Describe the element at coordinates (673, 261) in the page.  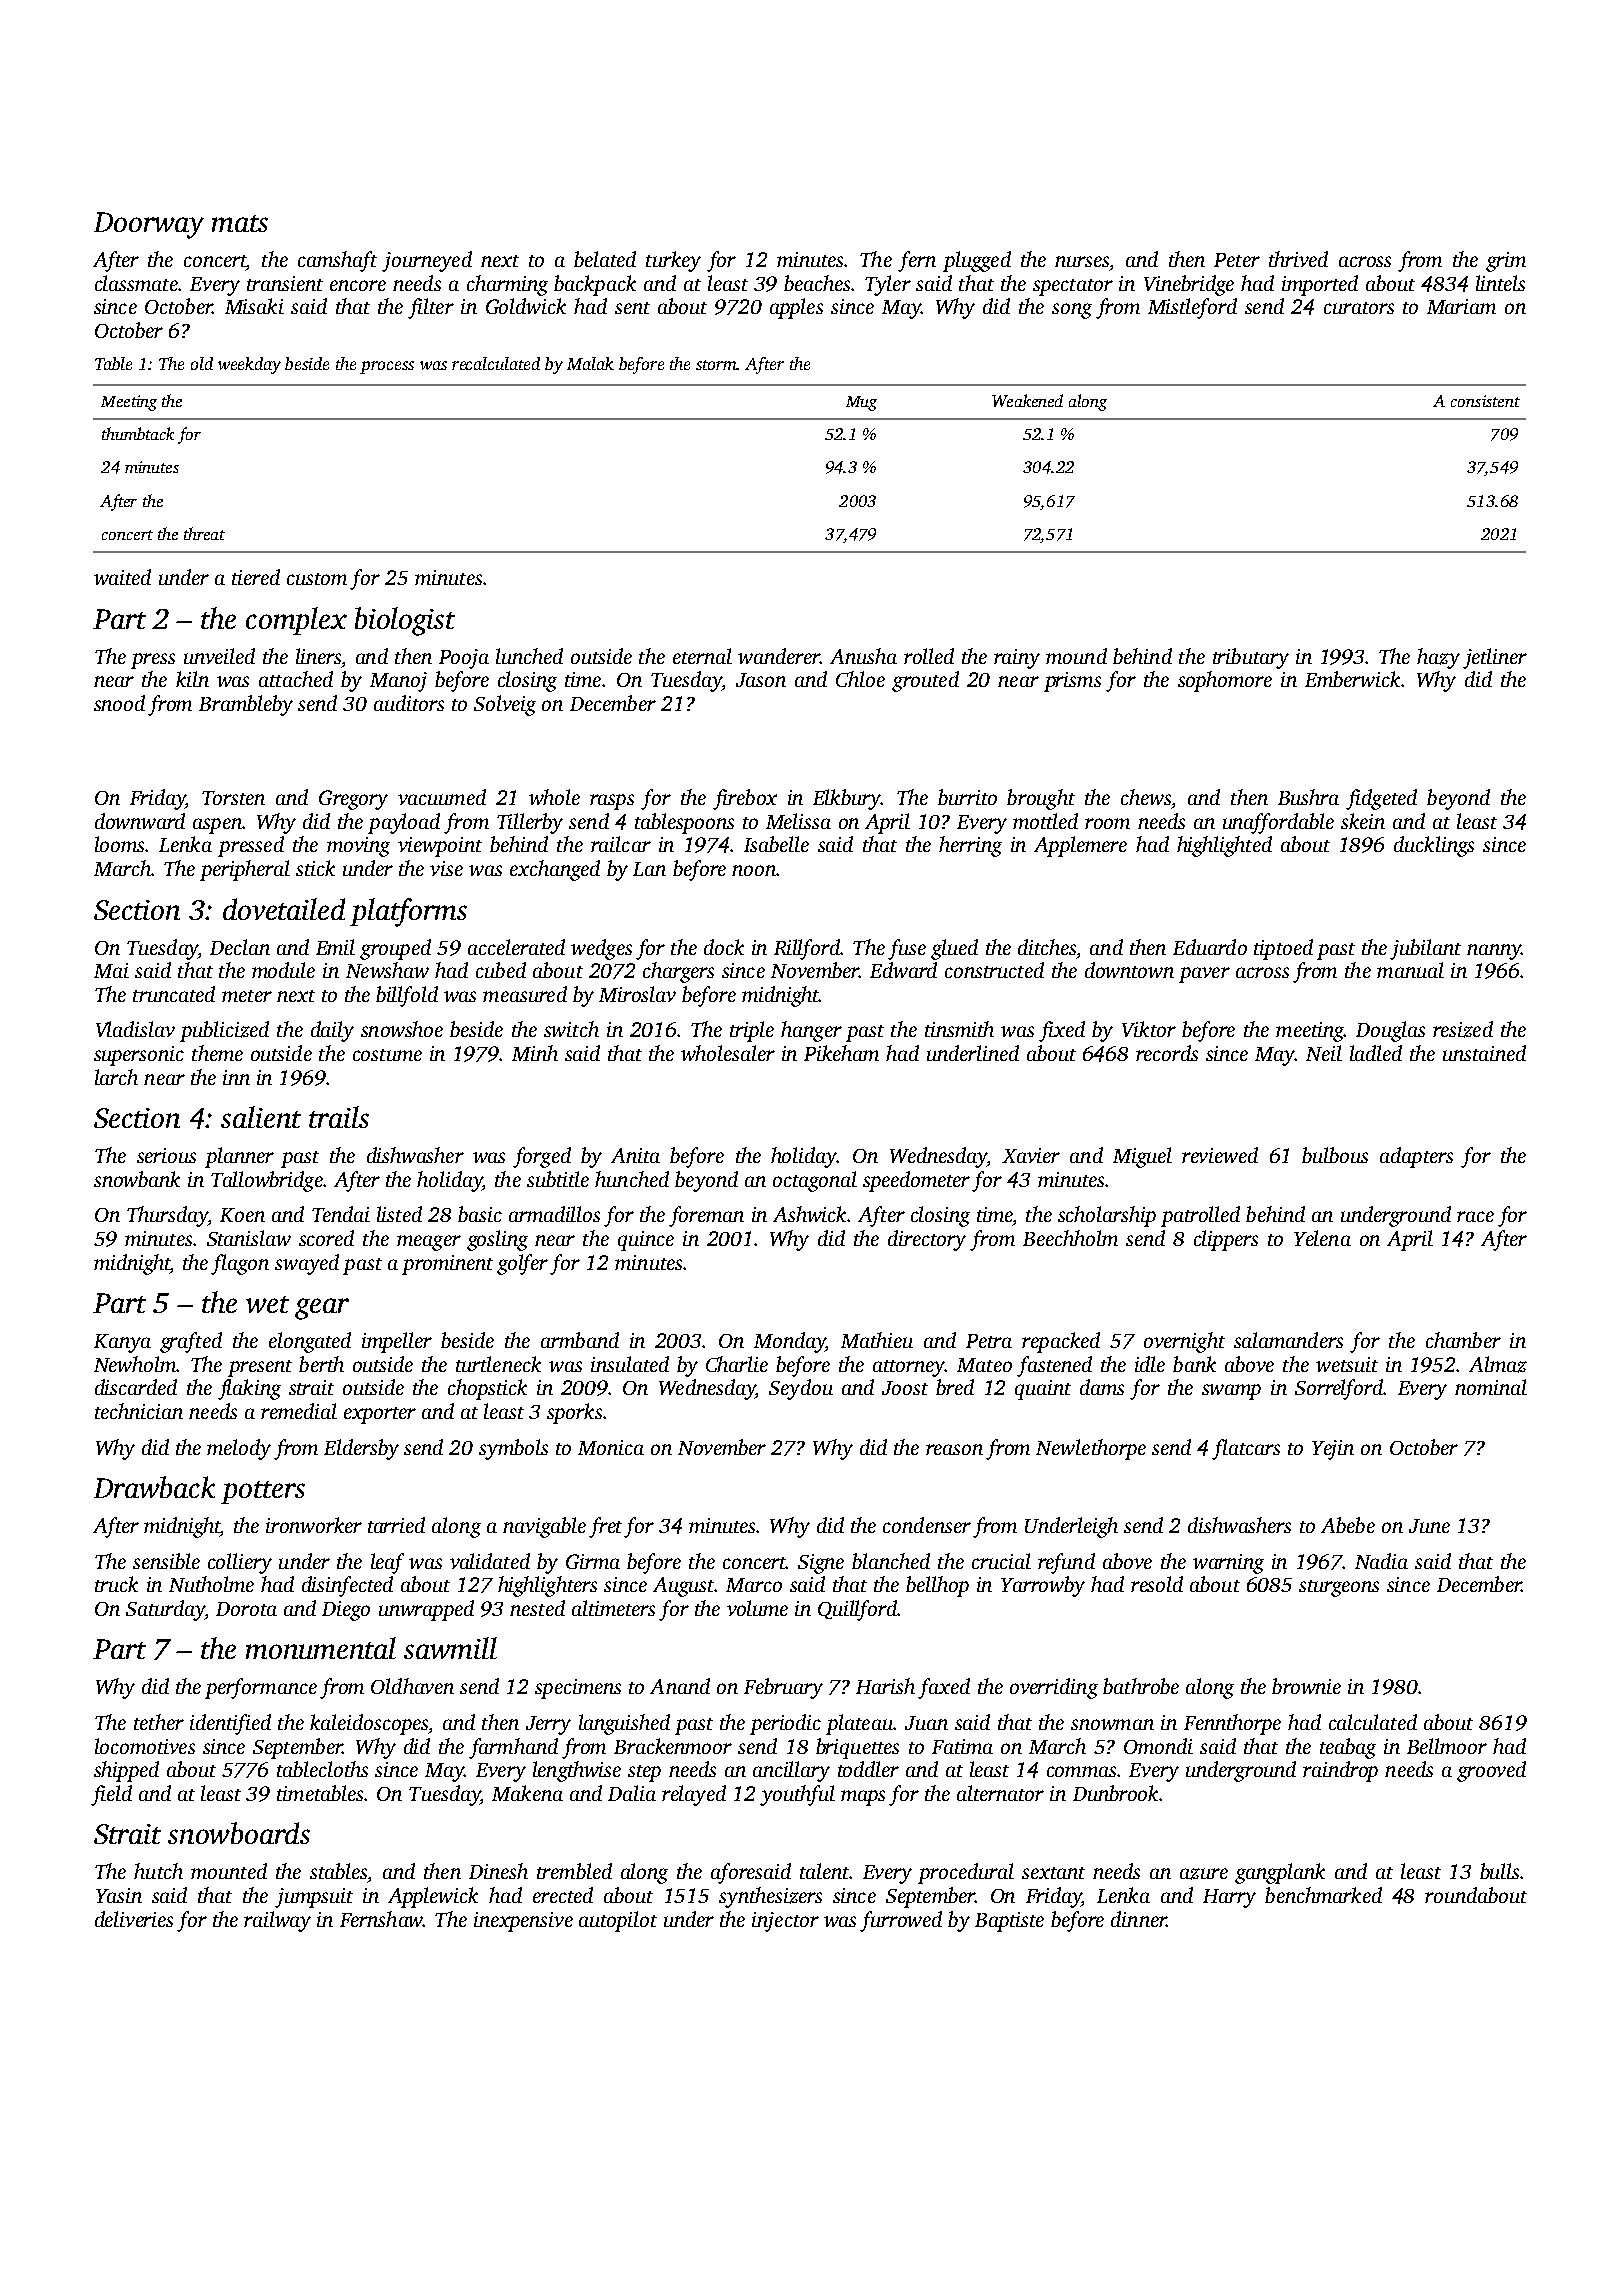
I see `turkey` at that location.
